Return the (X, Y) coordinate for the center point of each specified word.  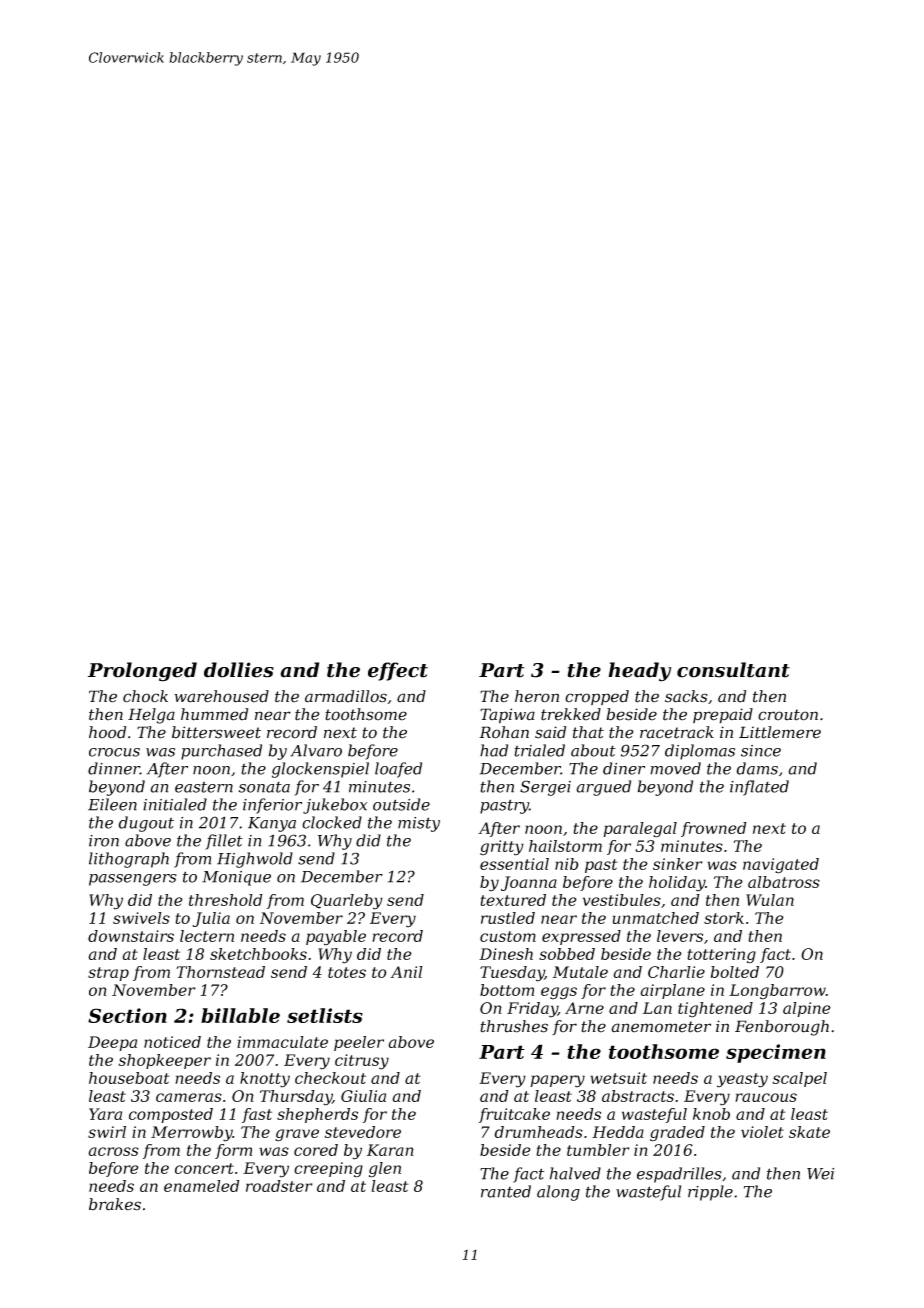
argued (603, 788)
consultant (733, 670)
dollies (239, 670)
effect (398, 671)
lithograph (129, 860)
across (113, 1151)
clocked (332, 822)
